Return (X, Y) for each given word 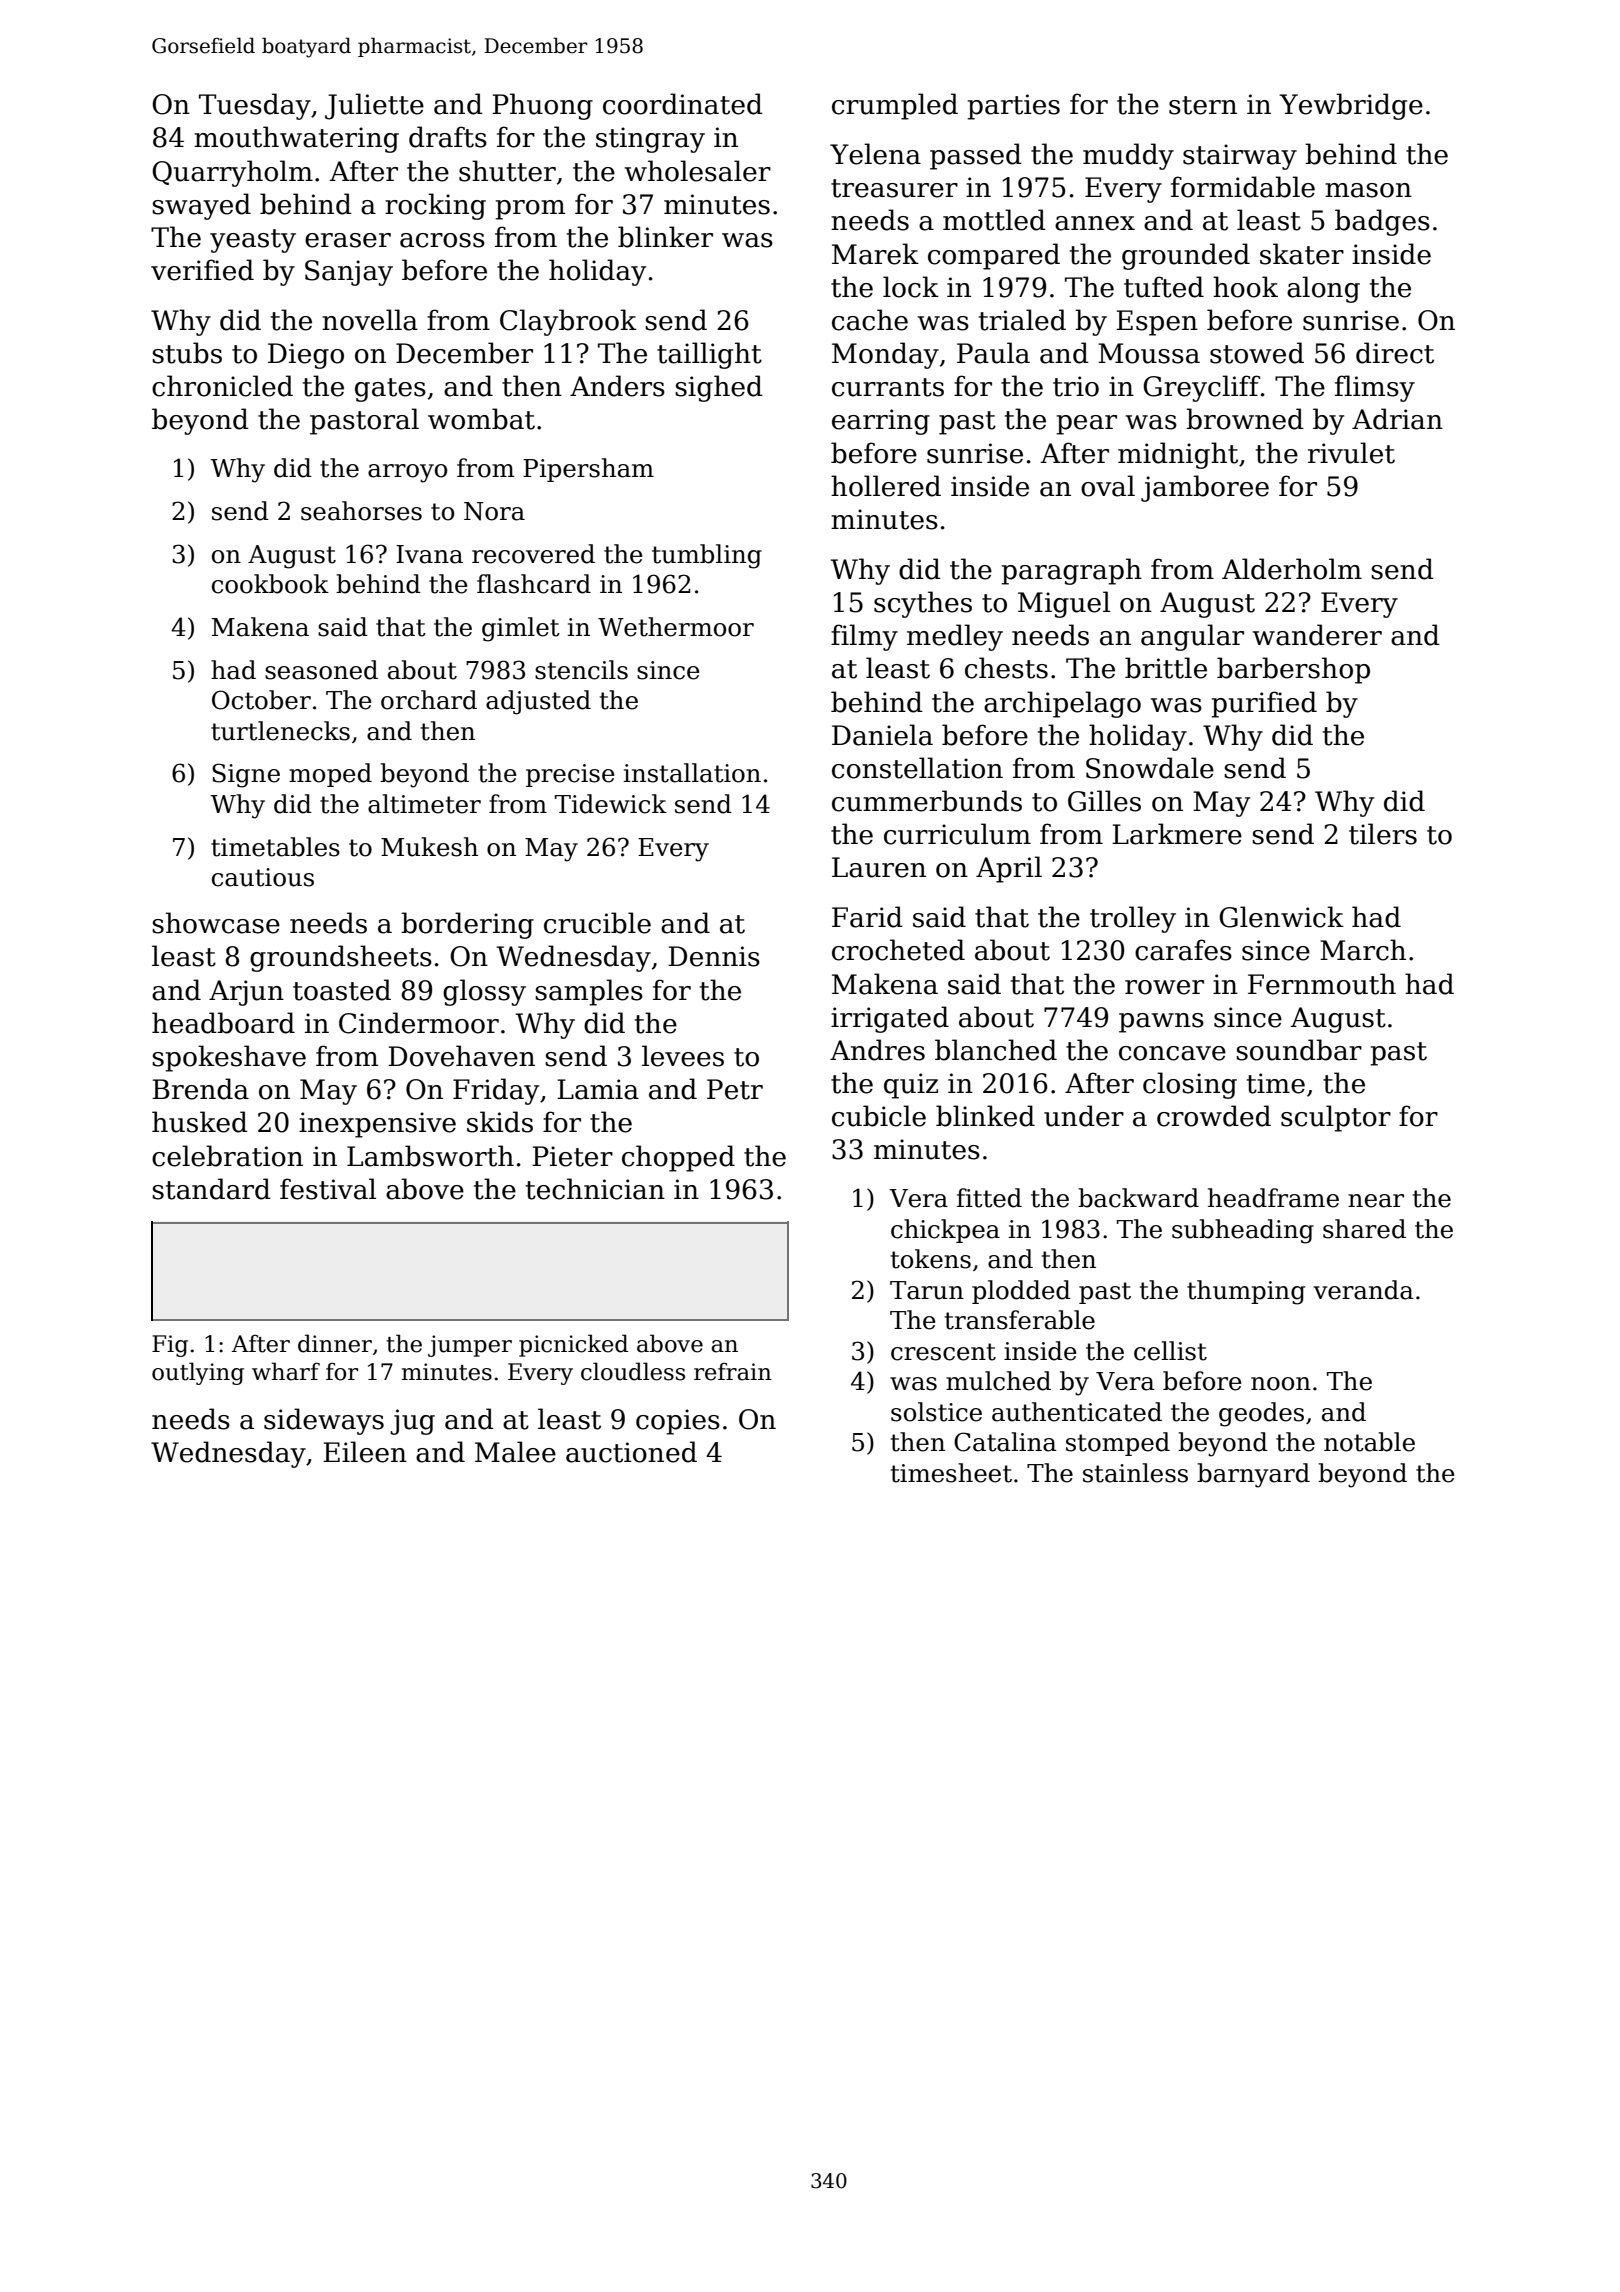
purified (1264, 704)
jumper (470, 1346)
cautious (263, 877)
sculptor (1336, 1118)
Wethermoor (676, 627)
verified (202, 270)
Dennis (714, 956)
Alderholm (1292, 569)
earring (881, 422)
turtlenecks (280, 731)
